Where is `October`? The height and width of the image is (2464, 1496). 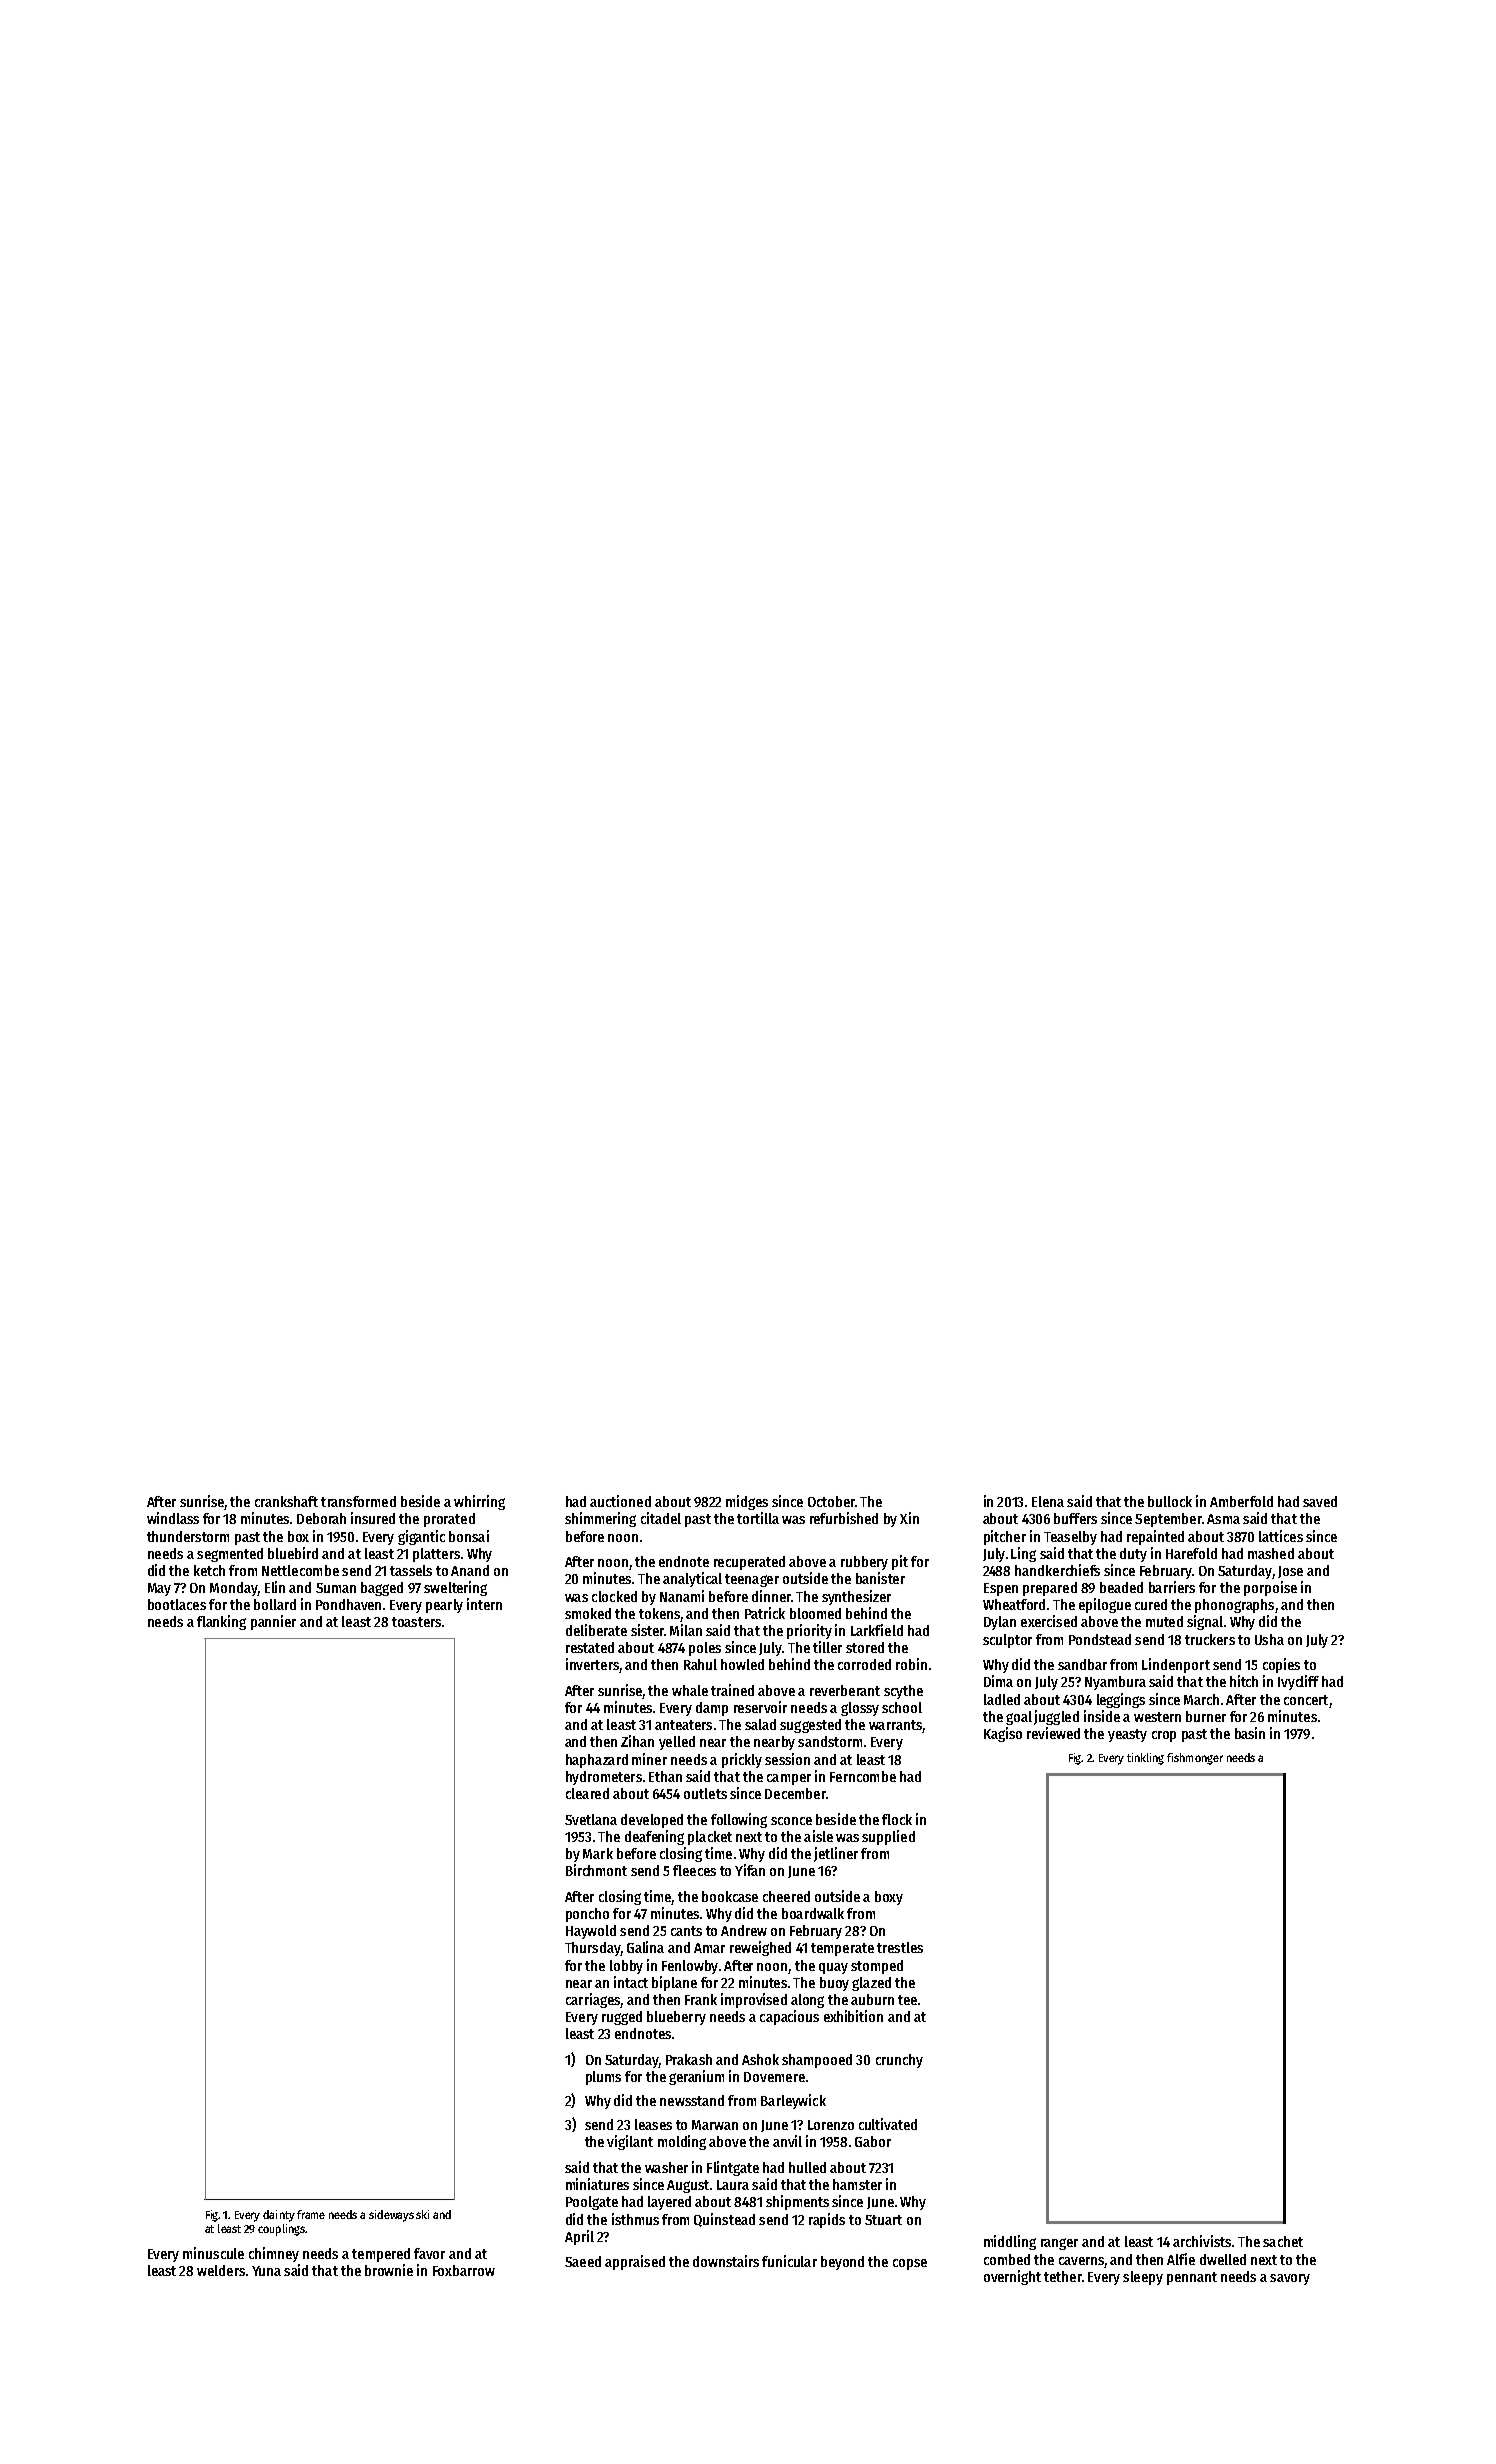 October is located at coordinates (831, 1501).
